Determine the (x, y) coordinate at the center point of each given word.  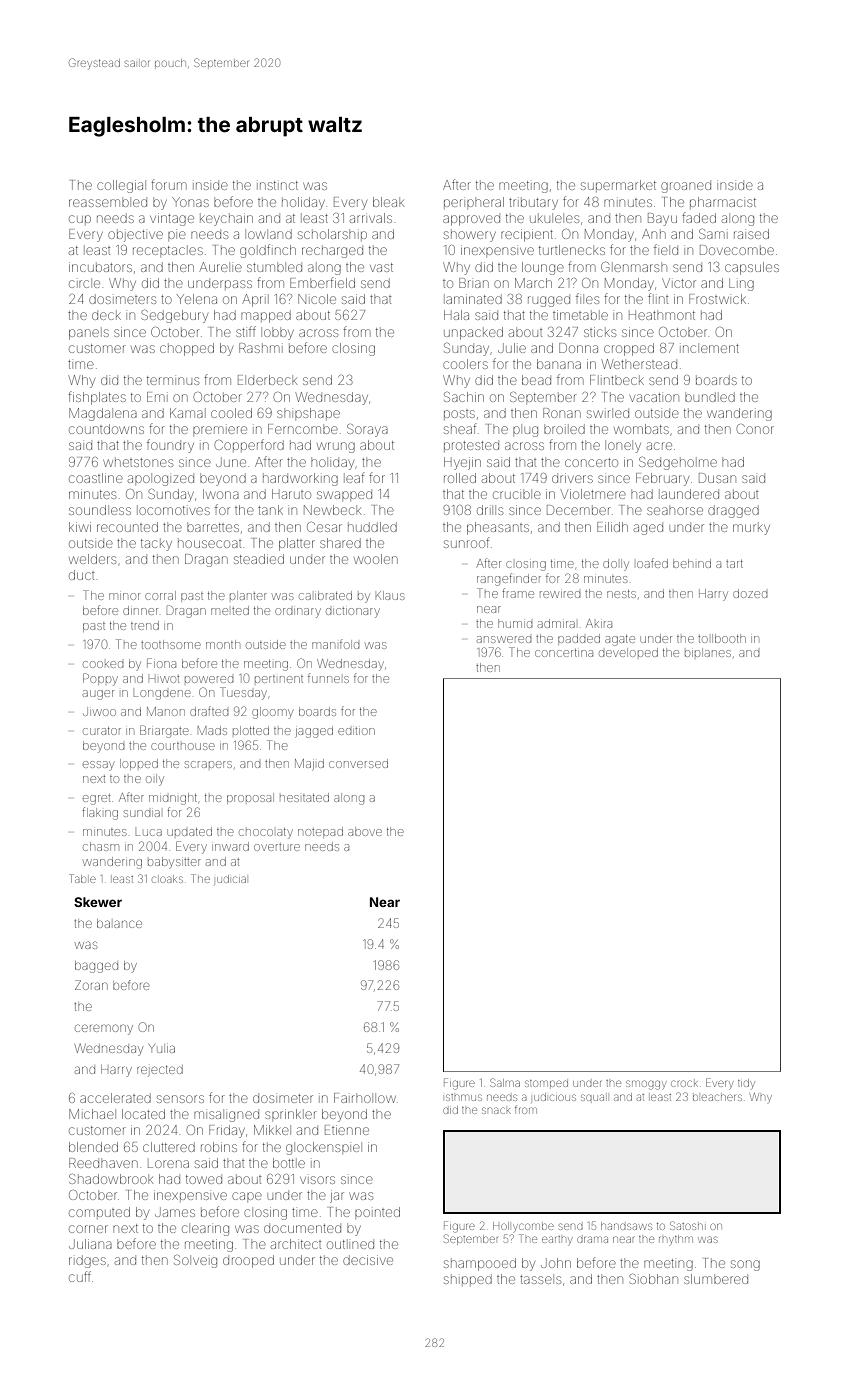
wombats (641, 429)
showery (470, 236)
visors (317, 1180)
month (223, 644)
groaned (686, 187)
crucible (517, 495)
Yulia (162, 1048)
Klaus (390, 595)
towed (204, 1179)
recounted (127, 527)
